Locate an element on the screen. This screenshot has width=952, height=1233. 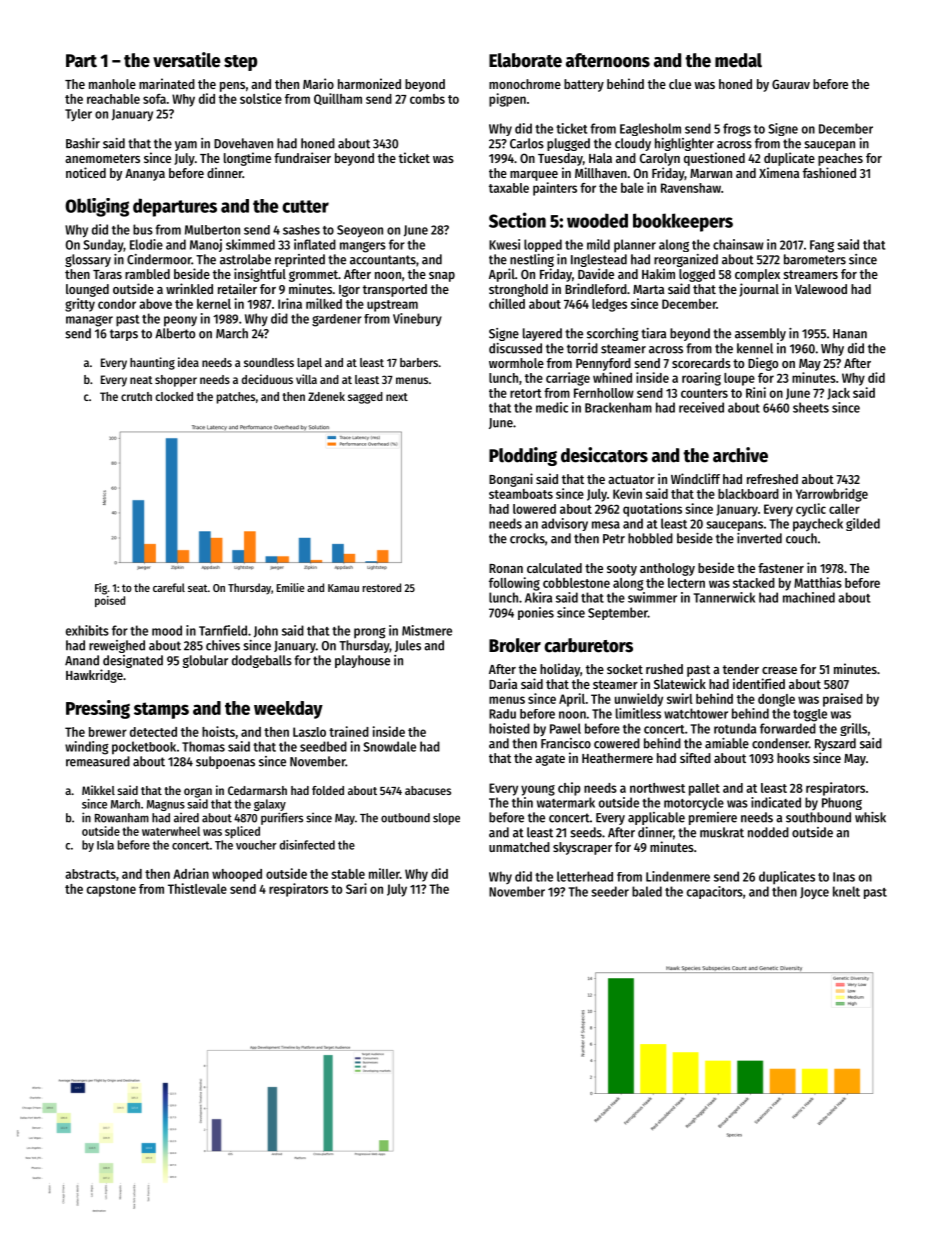
Daria is located at coordinates (503, 683).
